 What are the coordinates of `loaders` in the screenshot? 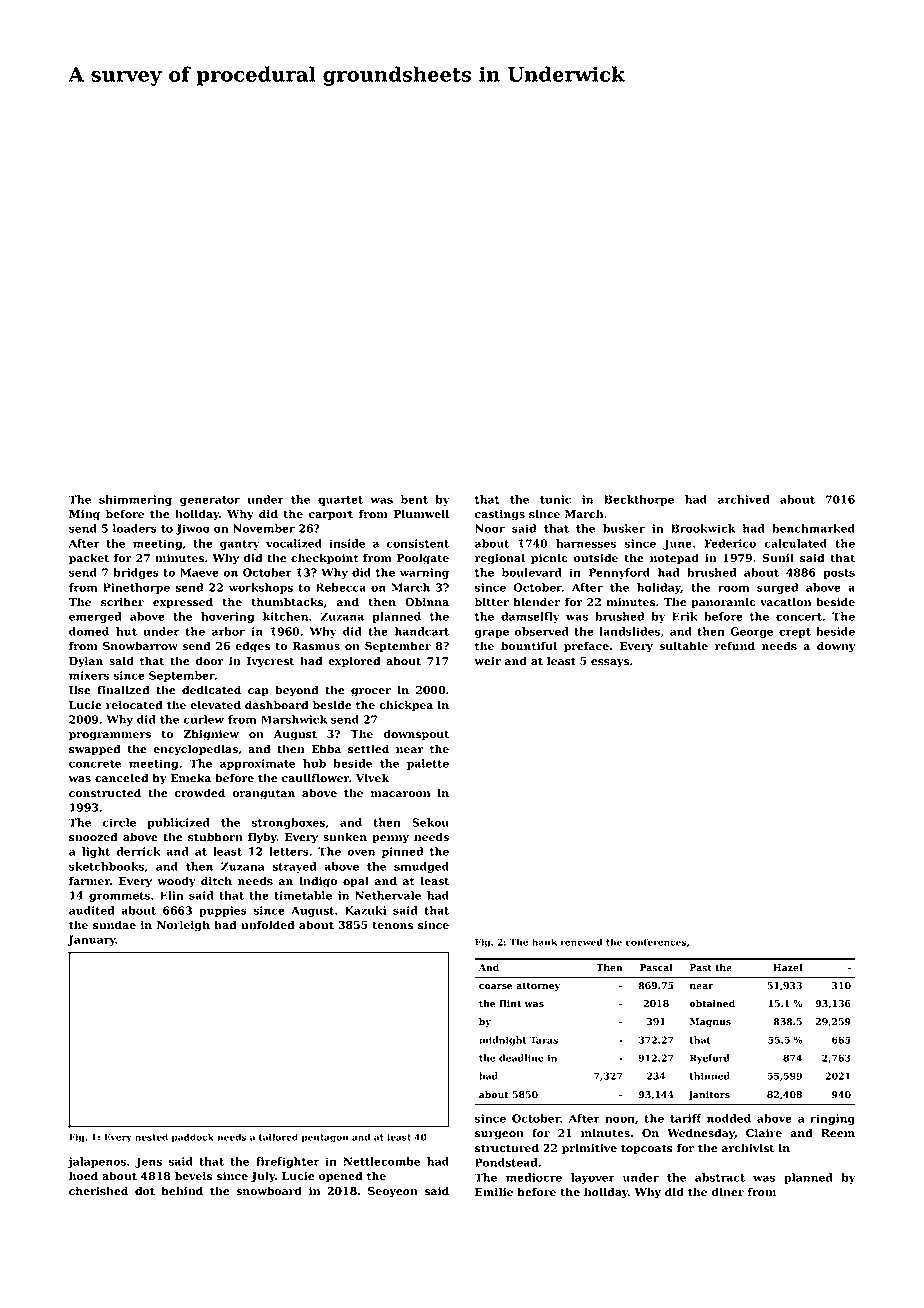 It's located at (135, 528).
